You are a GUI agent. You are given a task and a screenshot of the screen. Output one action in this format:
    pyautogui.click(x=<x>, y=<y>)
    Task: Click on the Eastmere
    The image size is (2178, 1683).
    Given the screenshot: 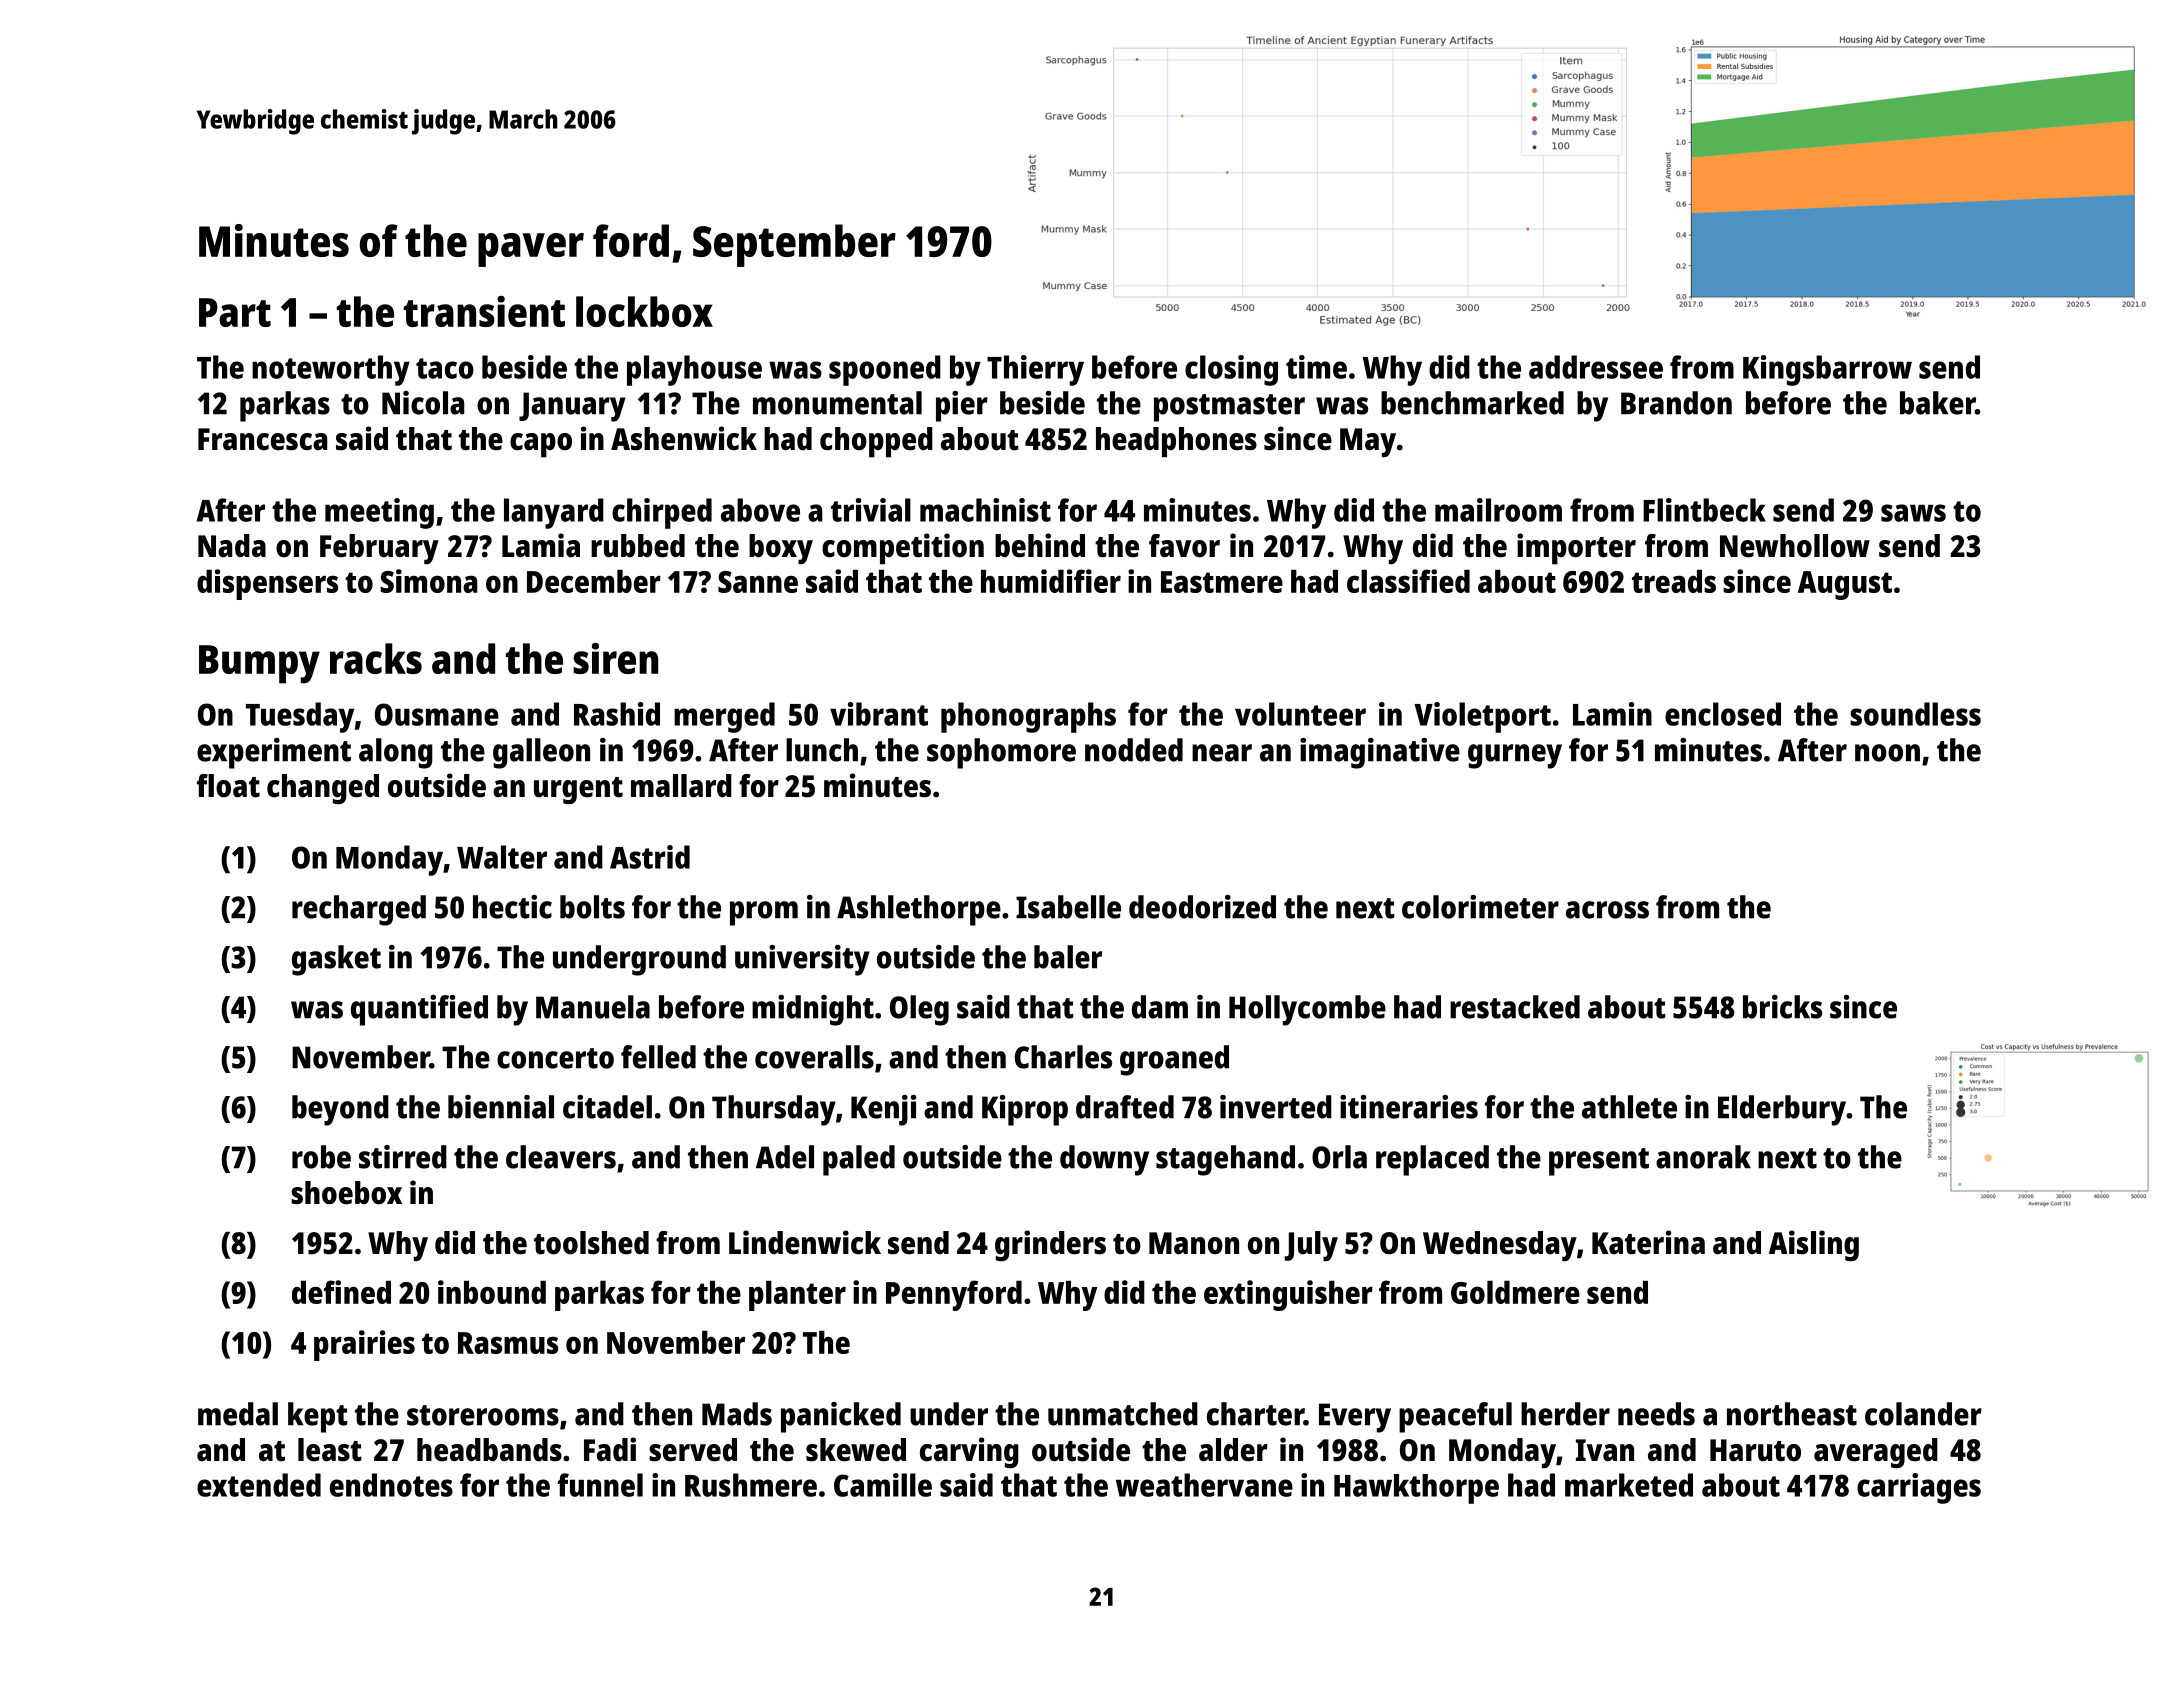 What is the action you would take?
    pyautogui.click(x=1222, y=582)
